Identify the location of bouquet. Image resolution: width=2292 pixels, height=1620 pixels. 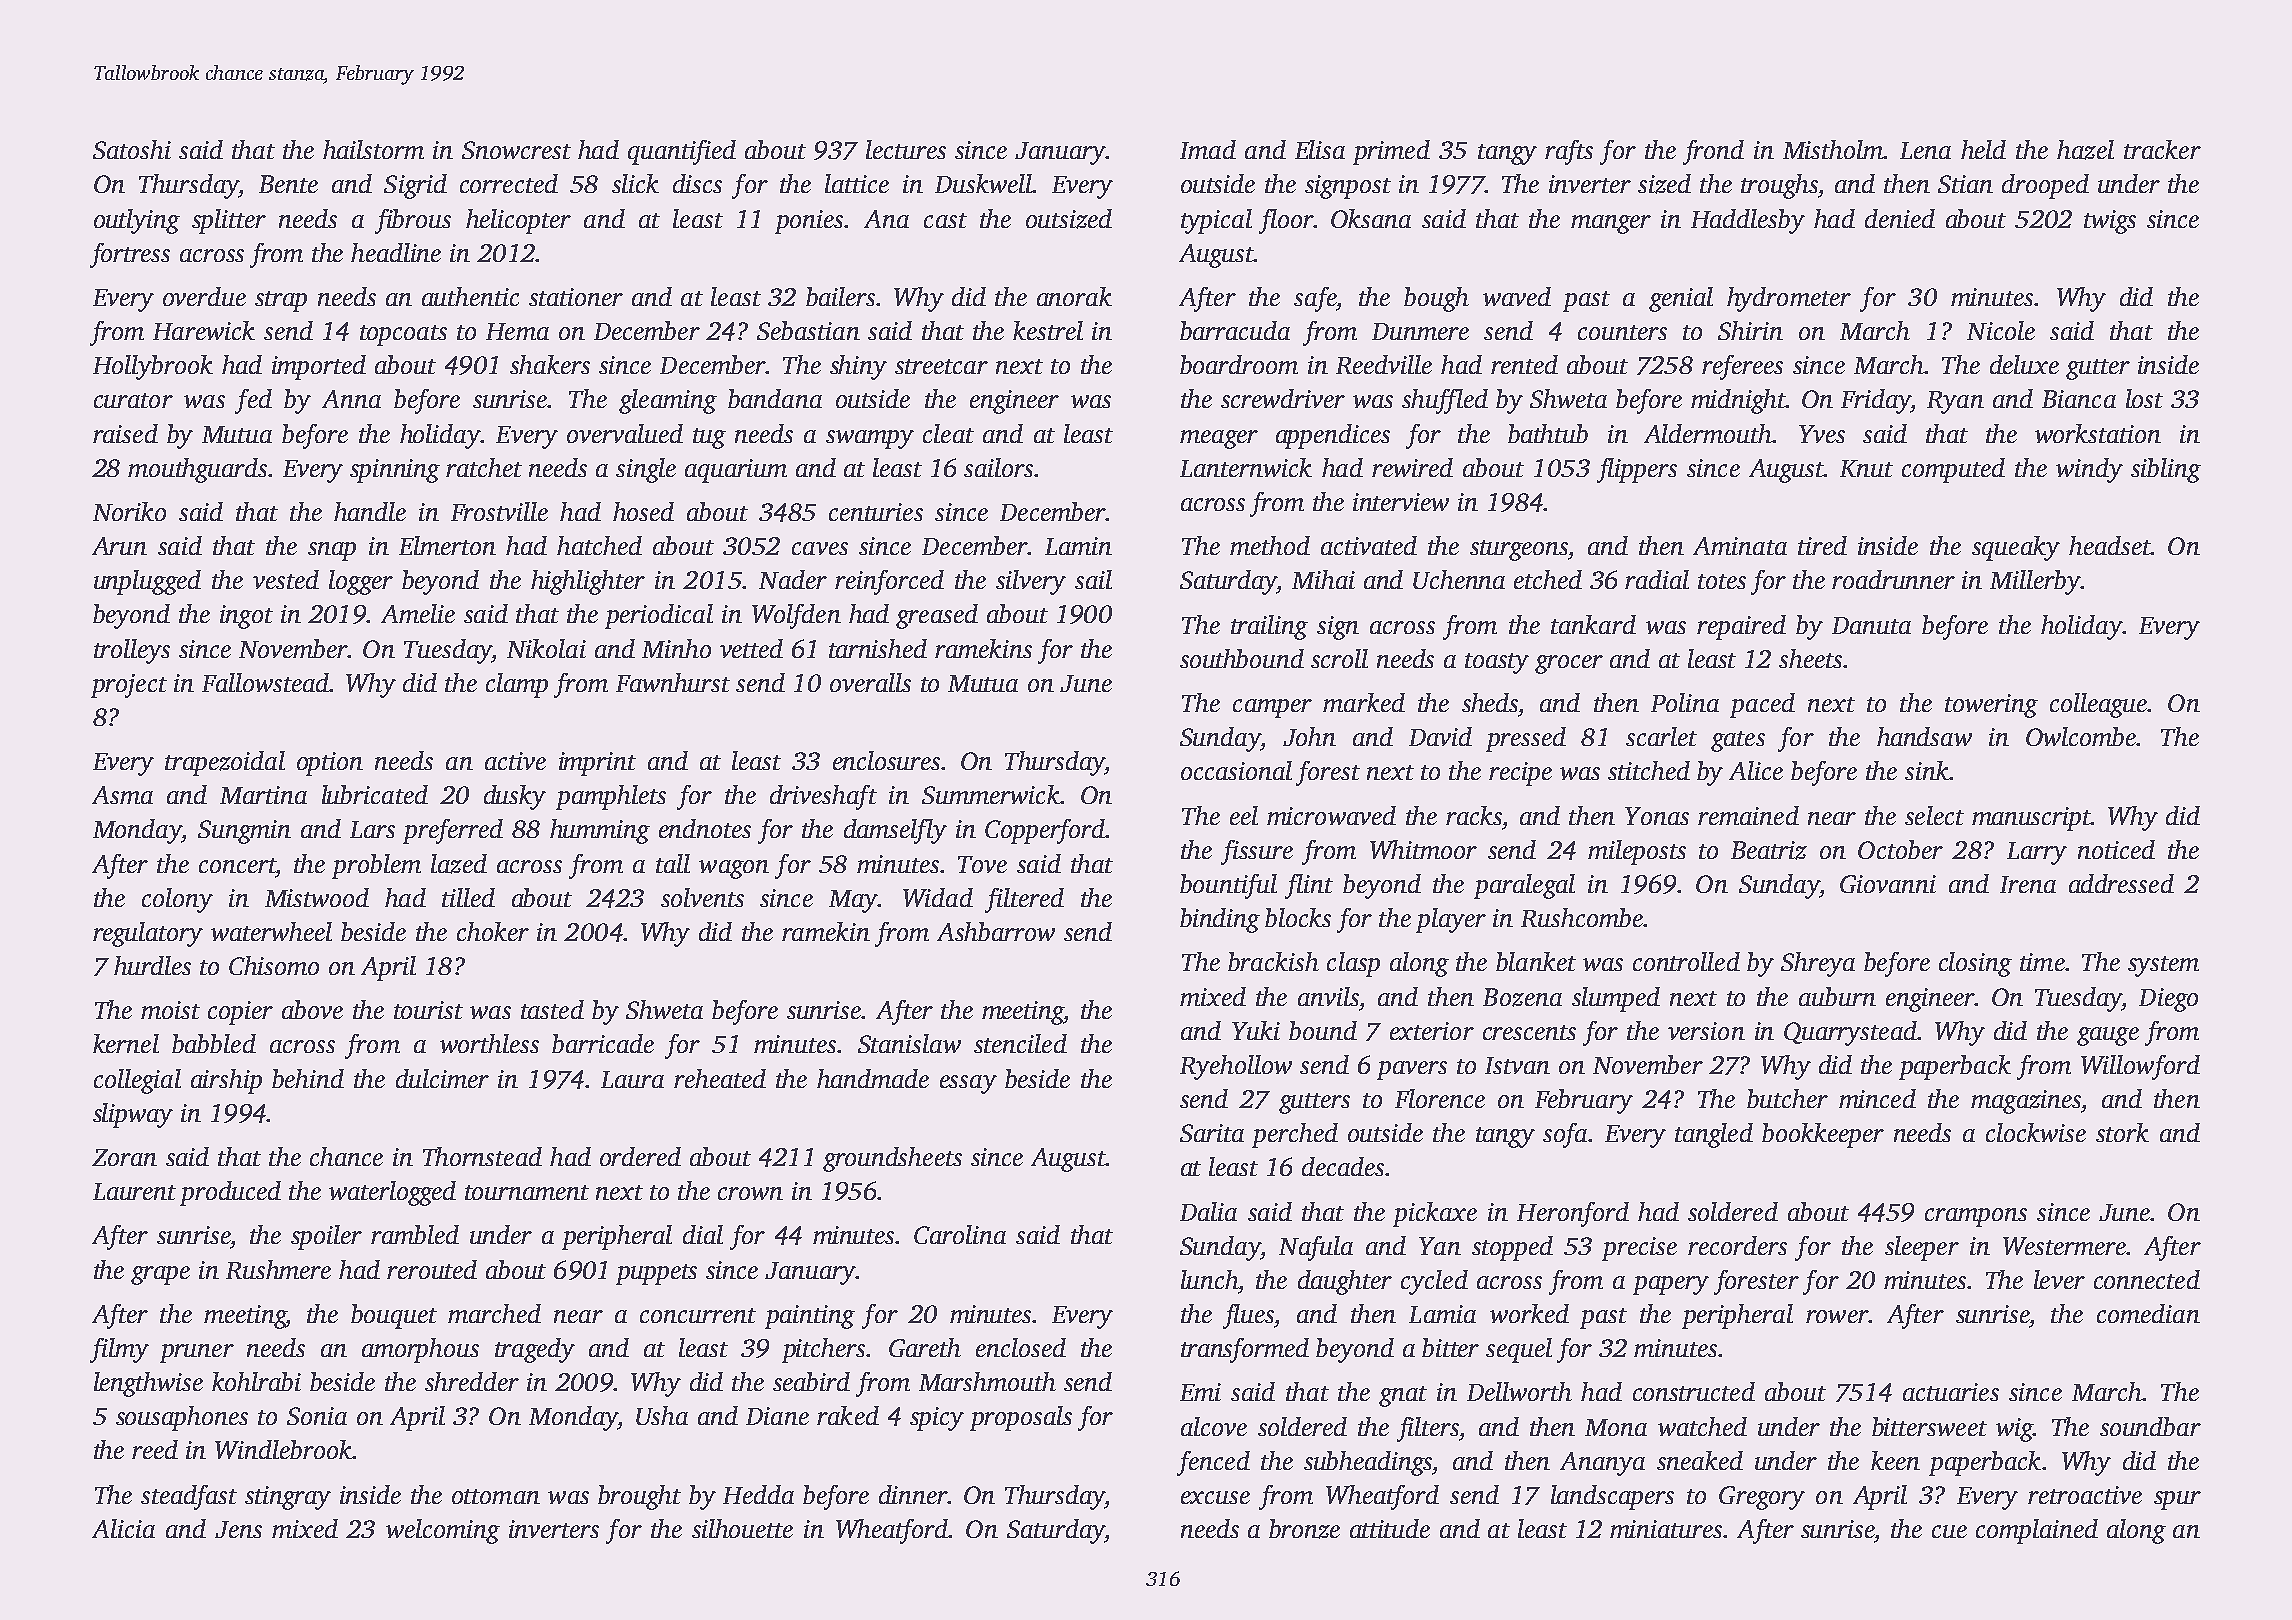
(394, 1316).
